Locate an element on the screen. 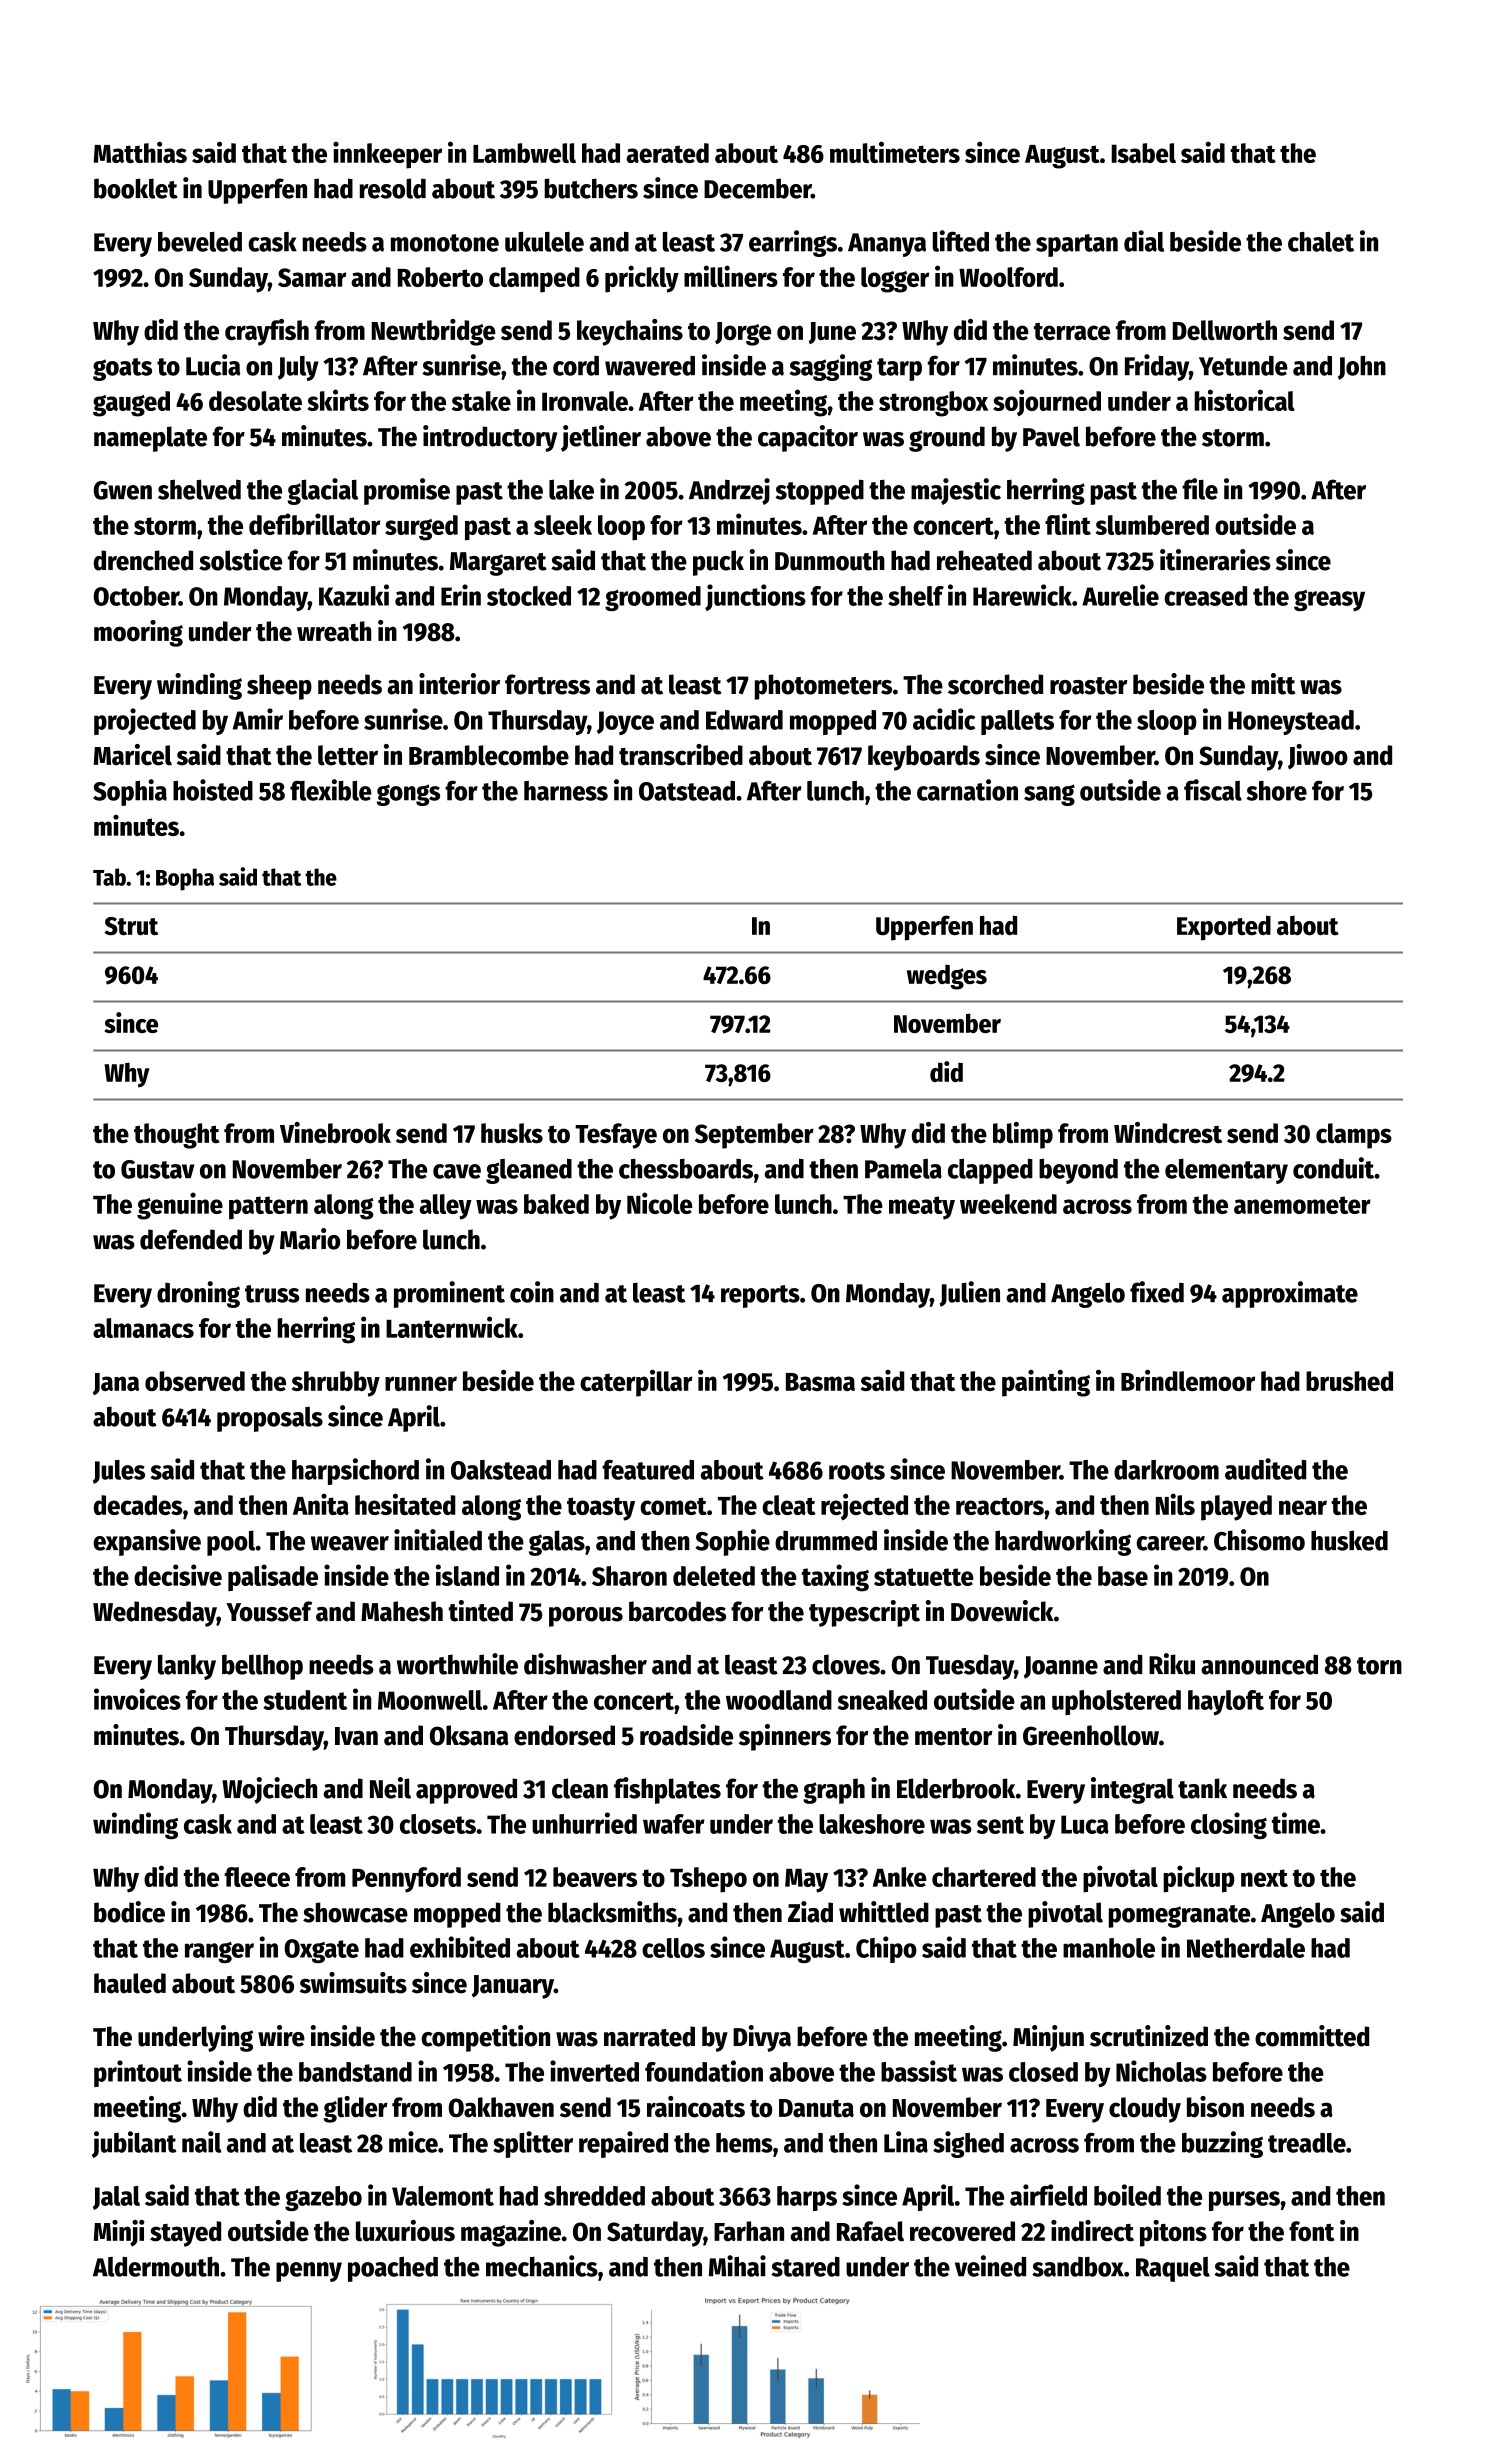  butchers is located at coordinates (591, 188).
